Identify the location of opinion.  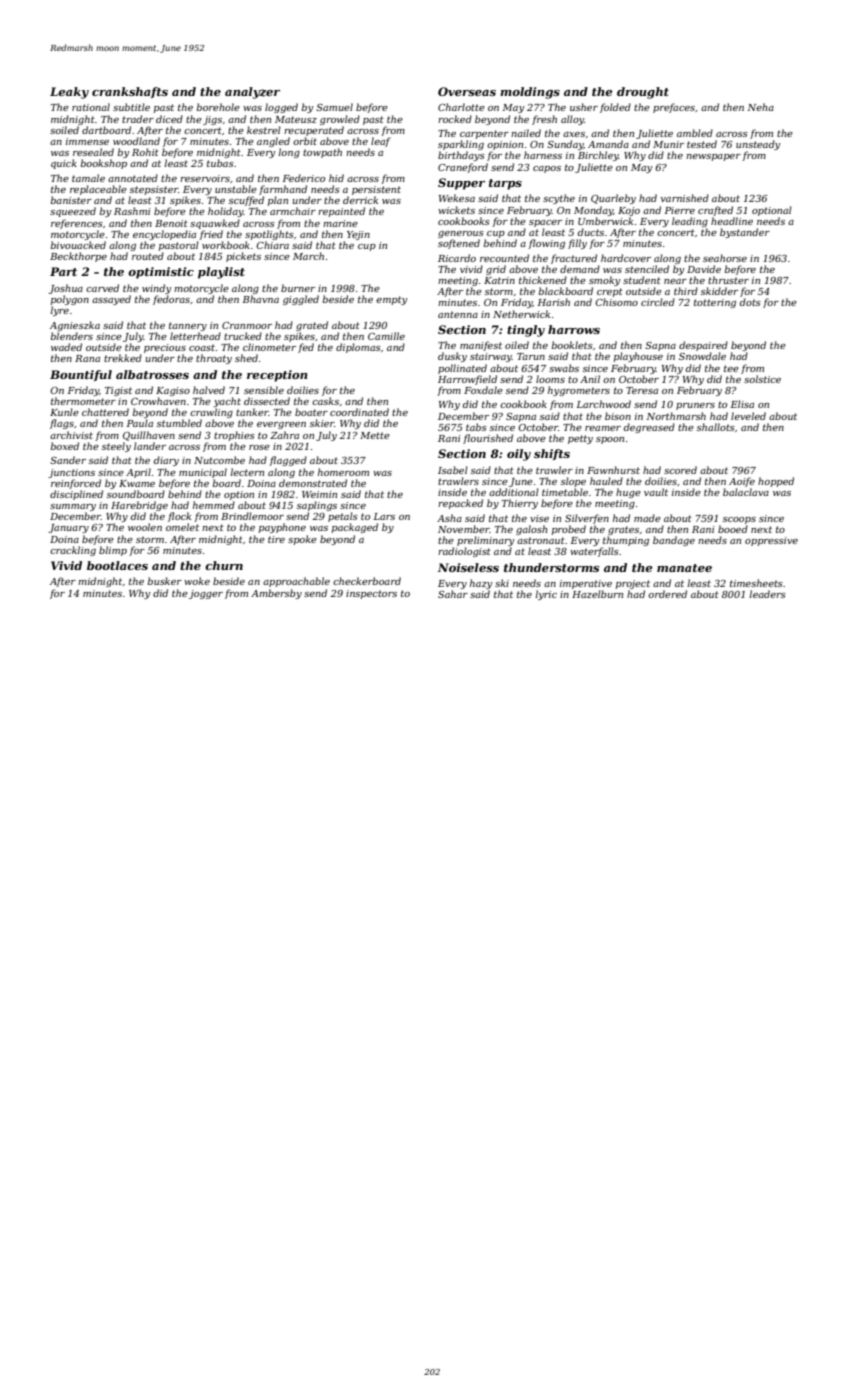
(505, 145).
